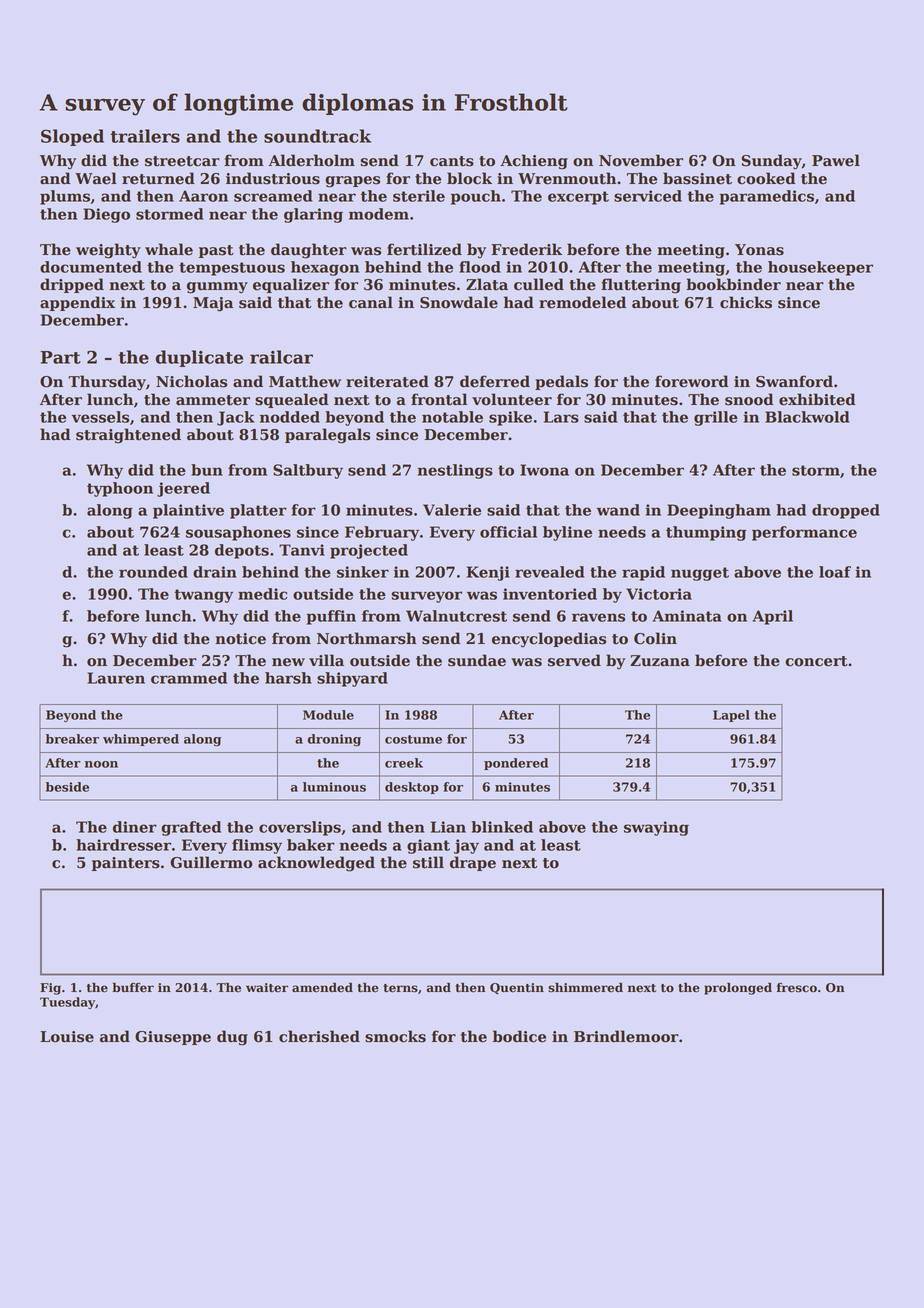  What do you see at coordinates (836, 160) in the document?
I see `Pawel` at bounding box center [836, 160].
